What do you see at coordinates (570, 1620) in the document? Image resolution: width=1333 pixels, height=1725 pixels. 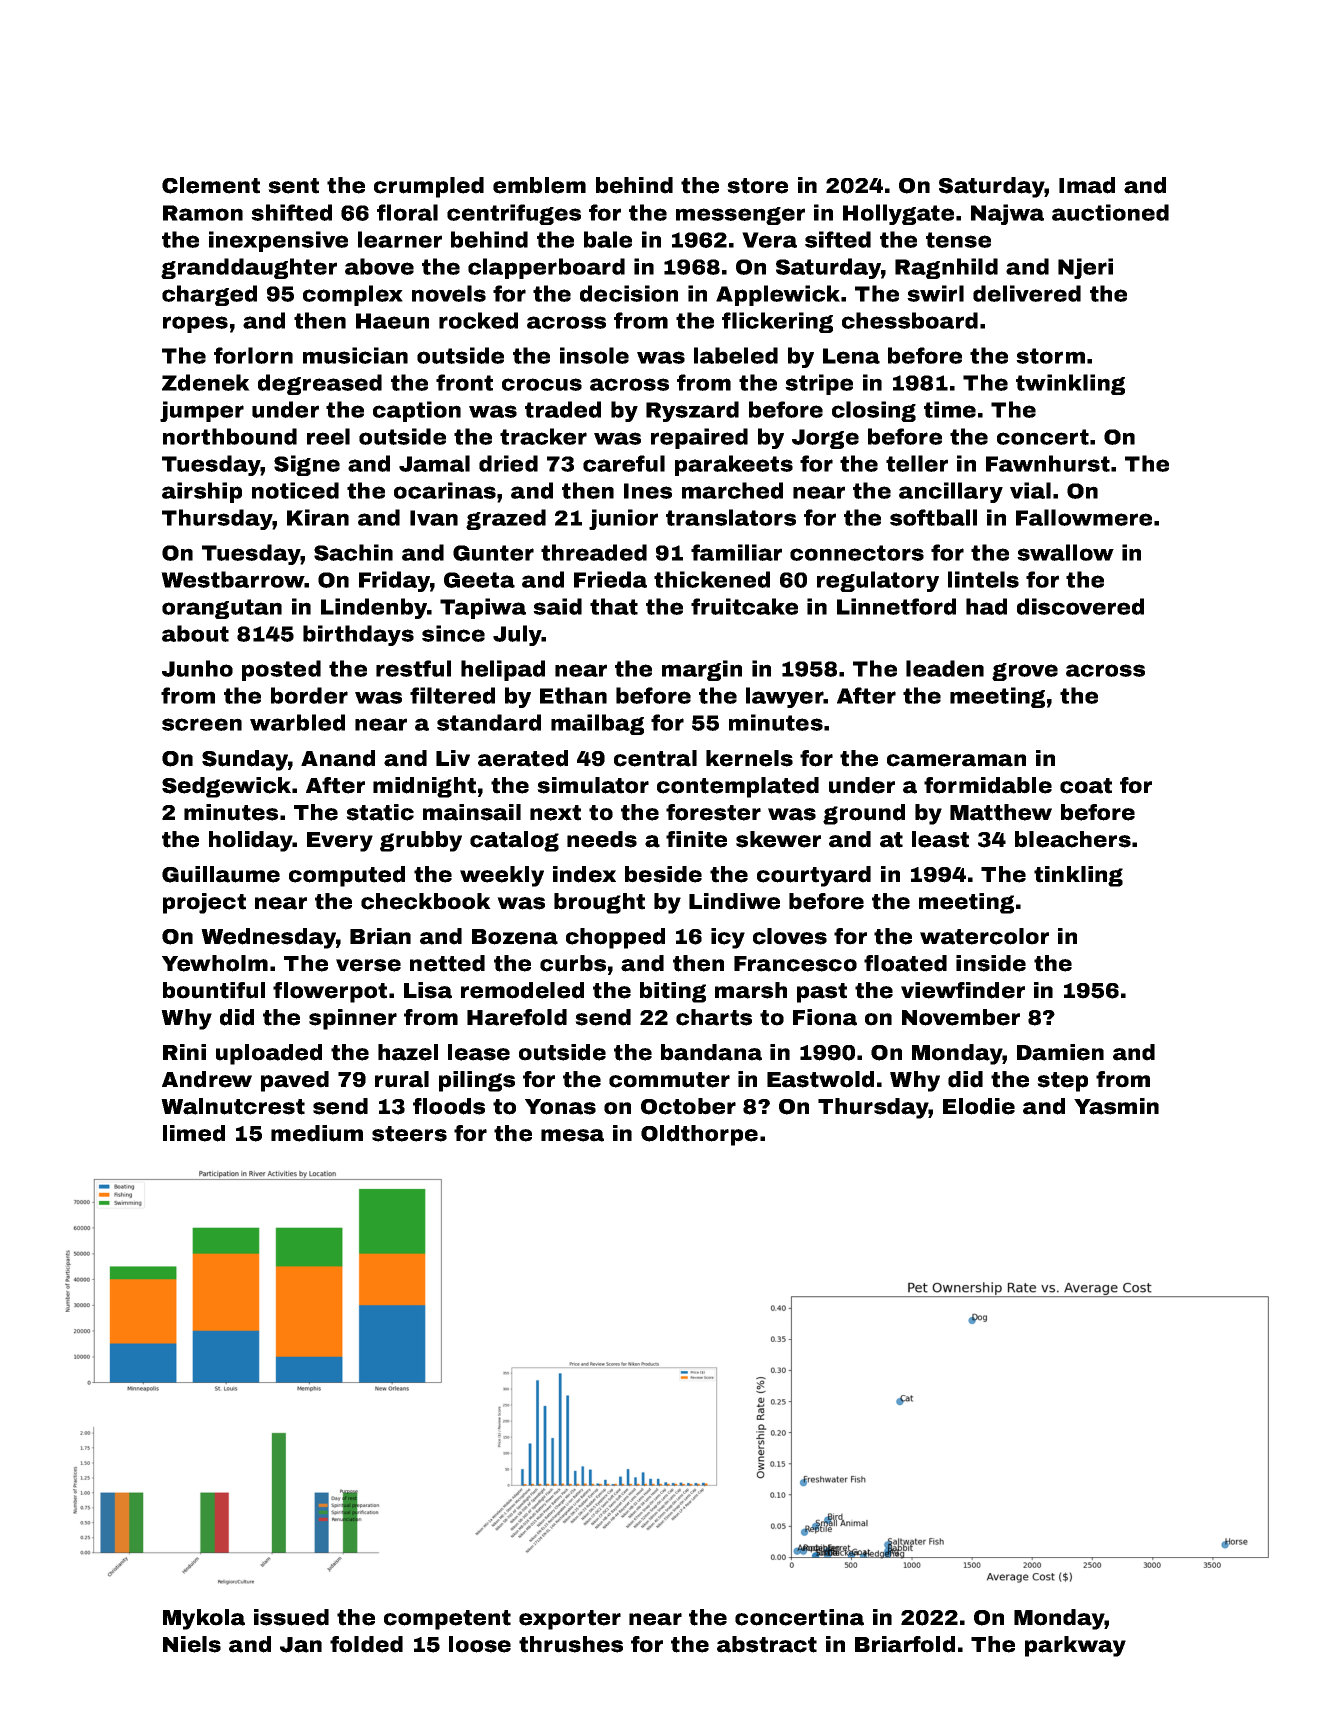 I see `exporter` at bounding box center [570, 1620].
